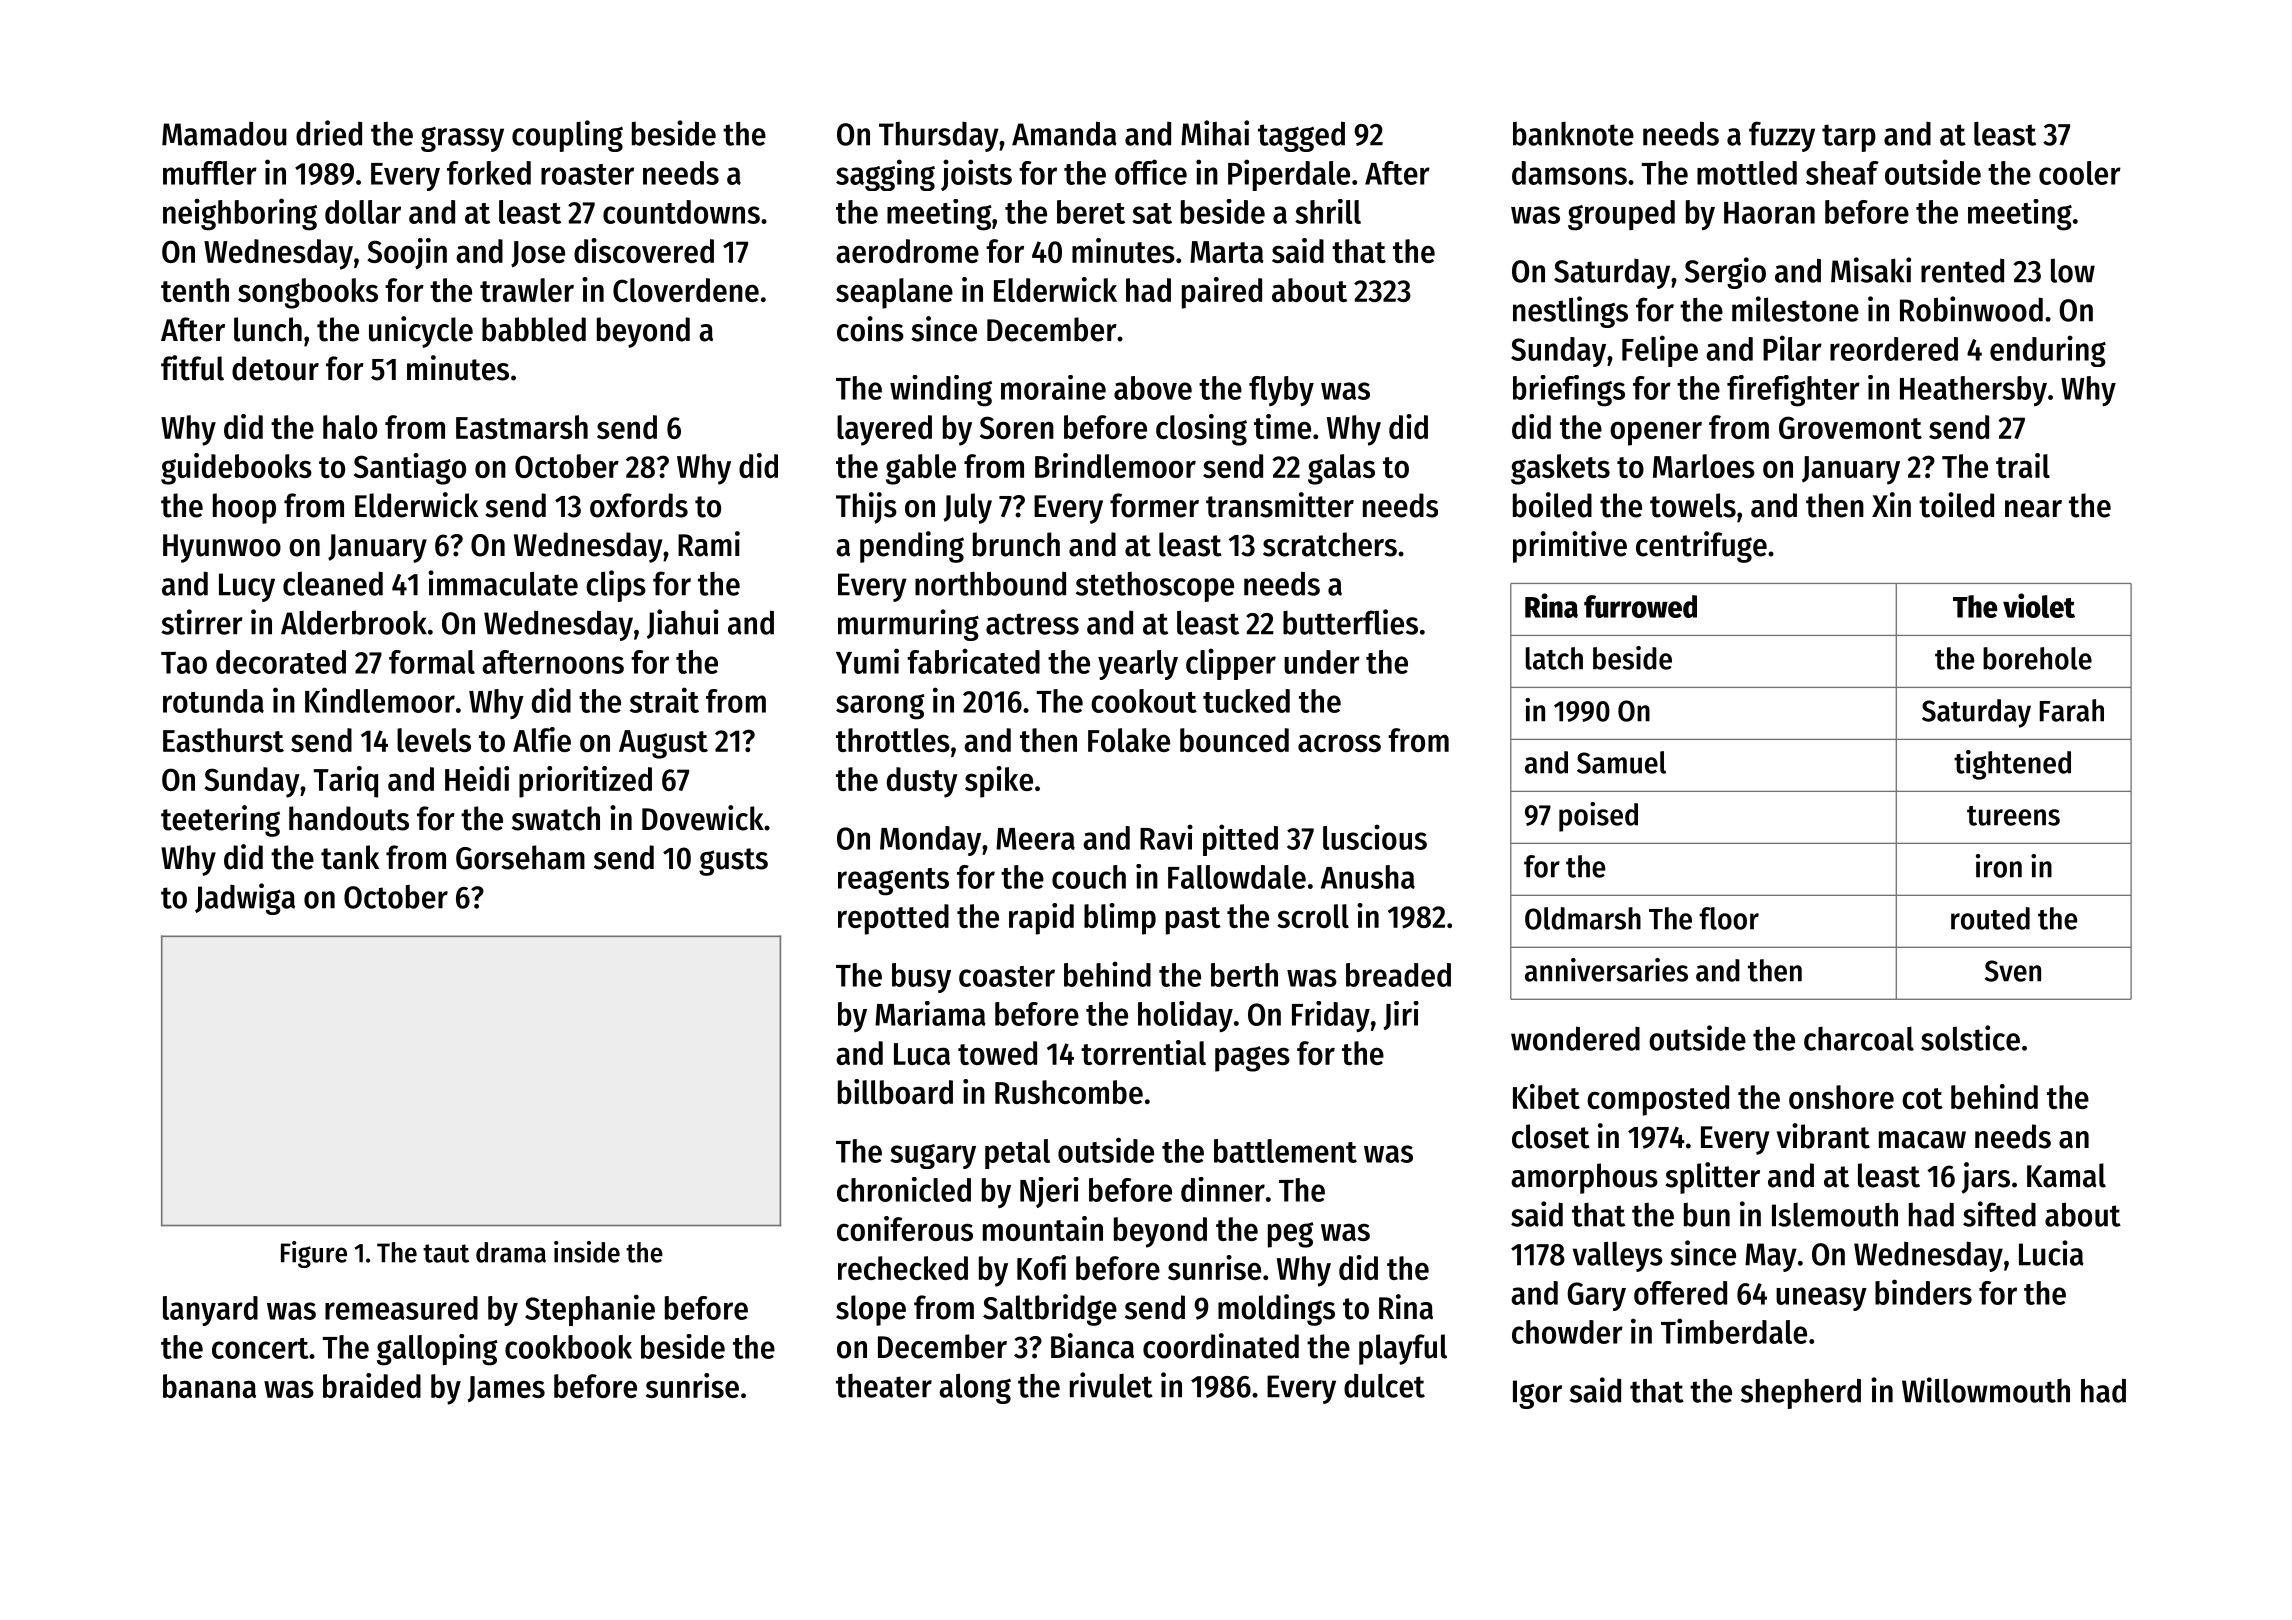  What do you see at coordinates (1222, 293) in the screenshot?
I see `paired` at bounding box center [1222, 293].
